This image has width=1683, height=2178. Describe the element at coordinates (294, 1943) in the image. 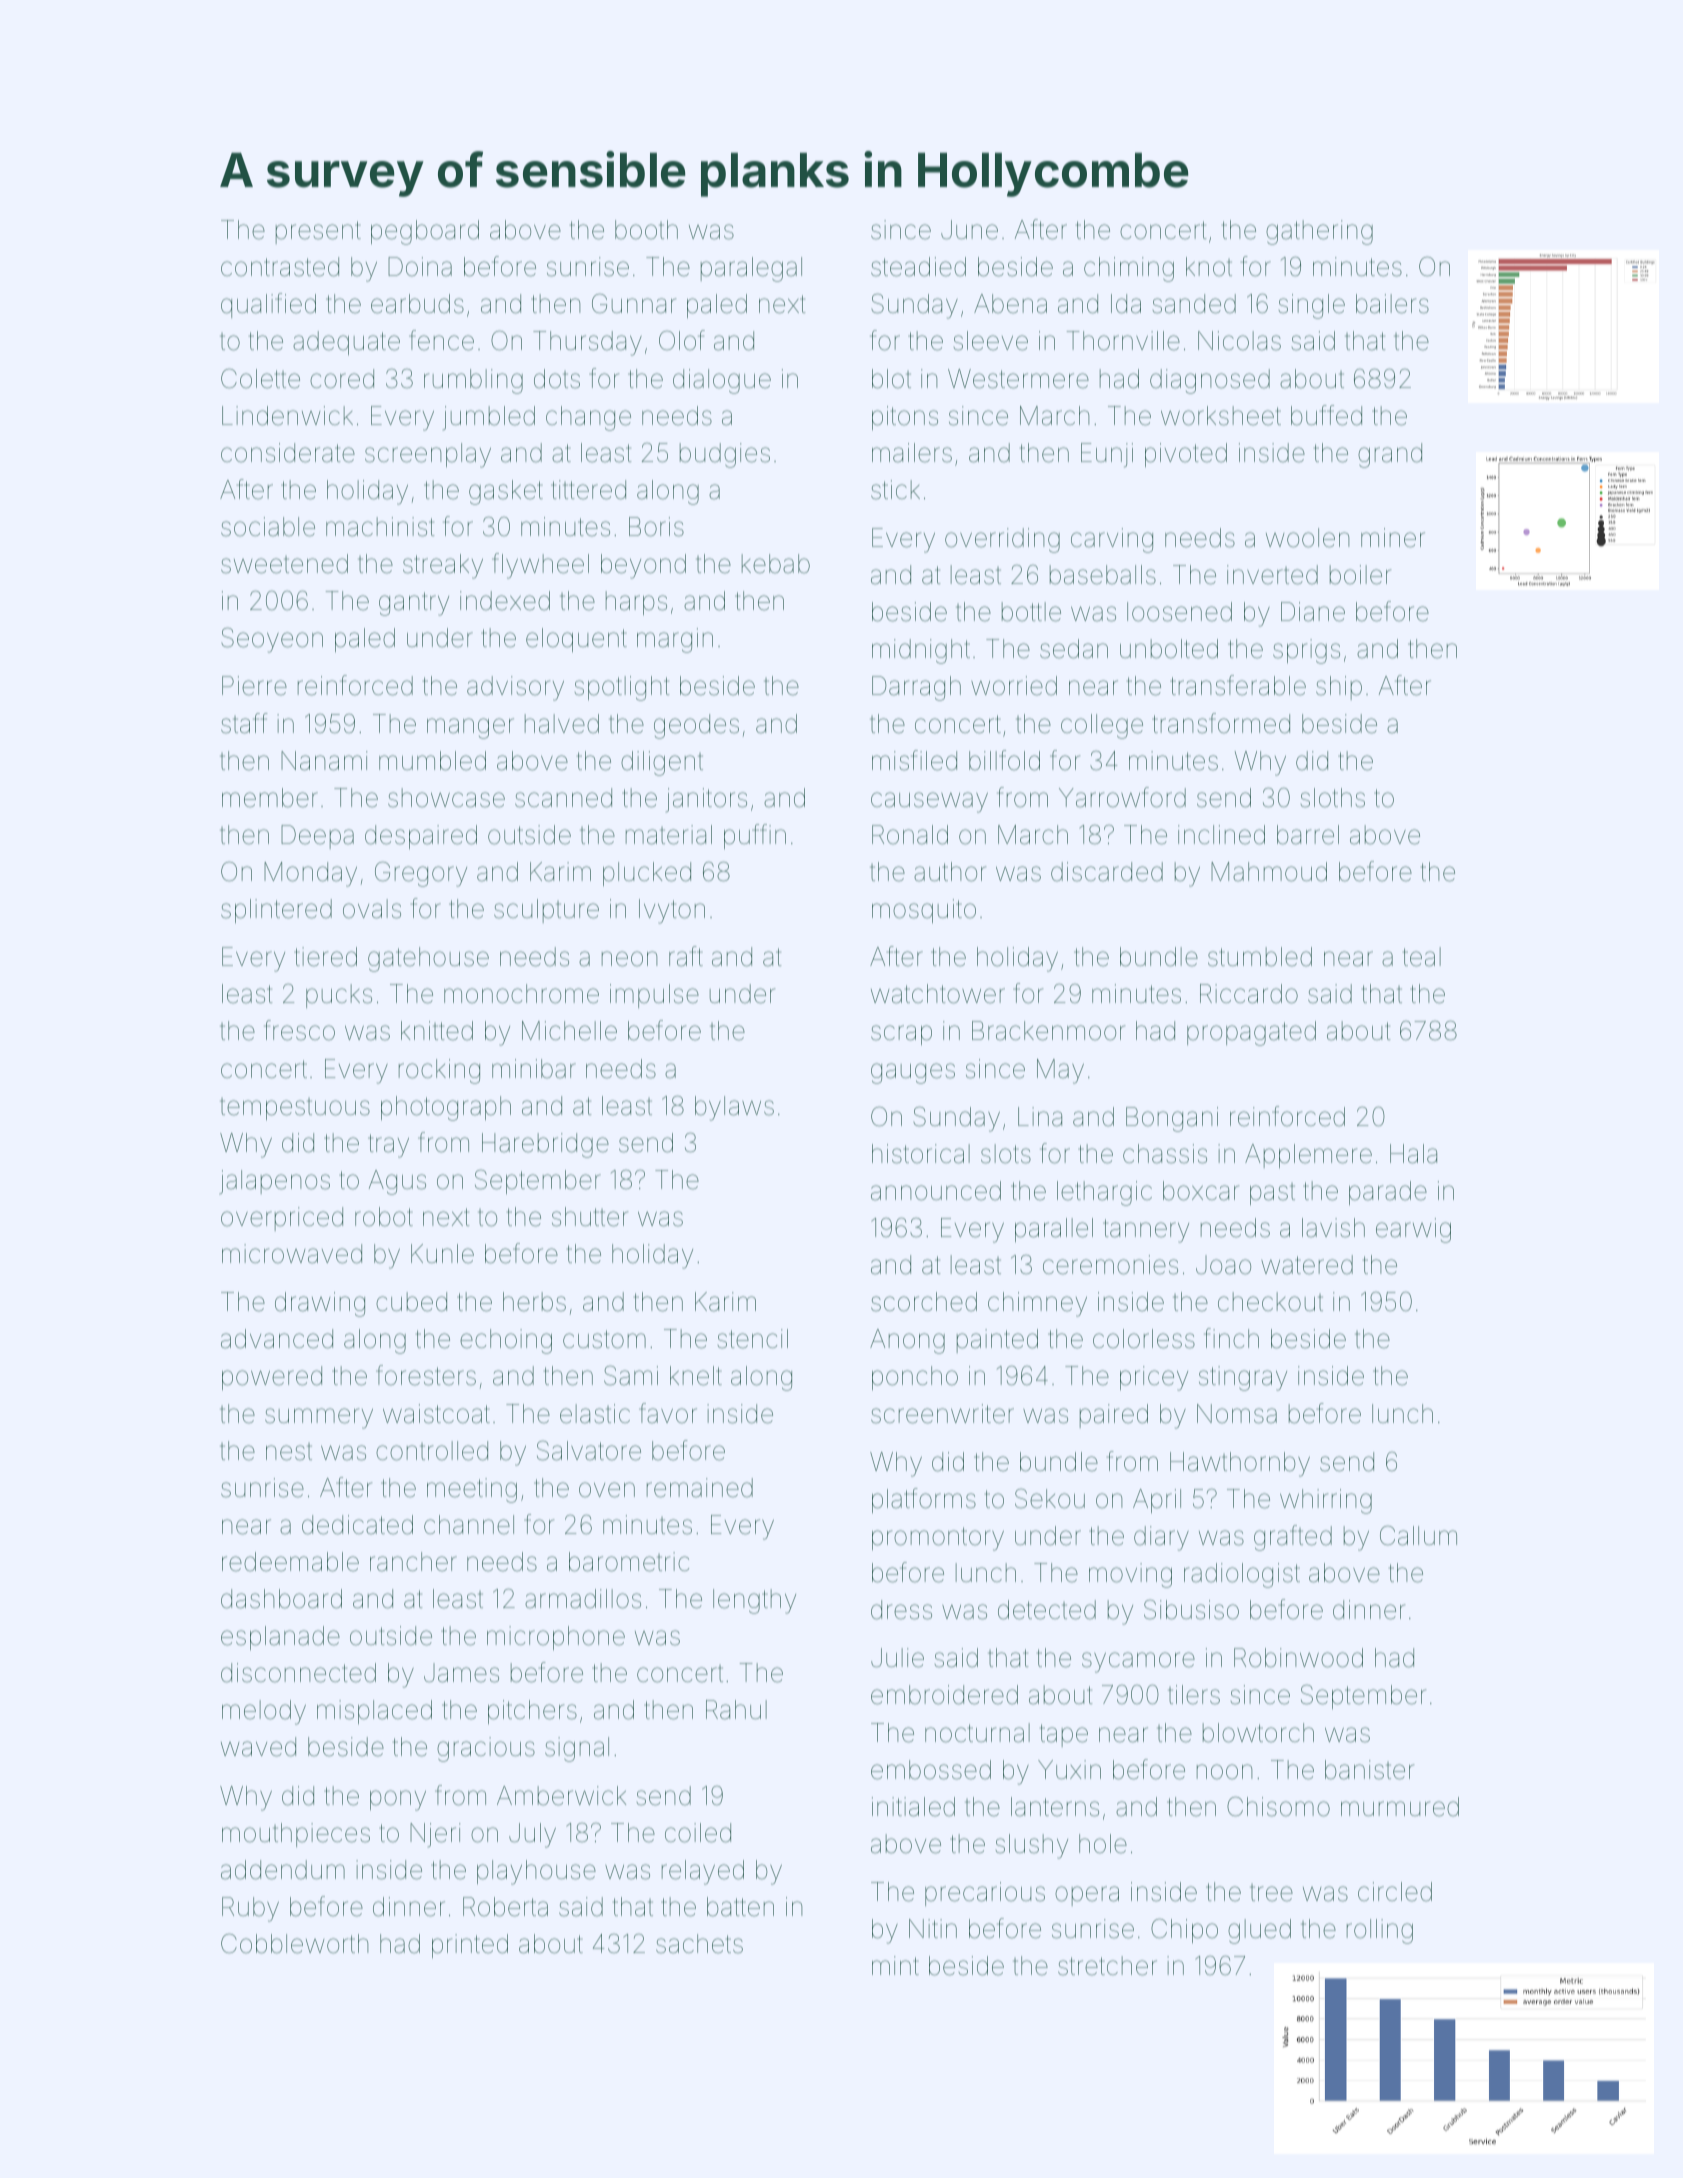

I see `Cobbleworth` at that location.
